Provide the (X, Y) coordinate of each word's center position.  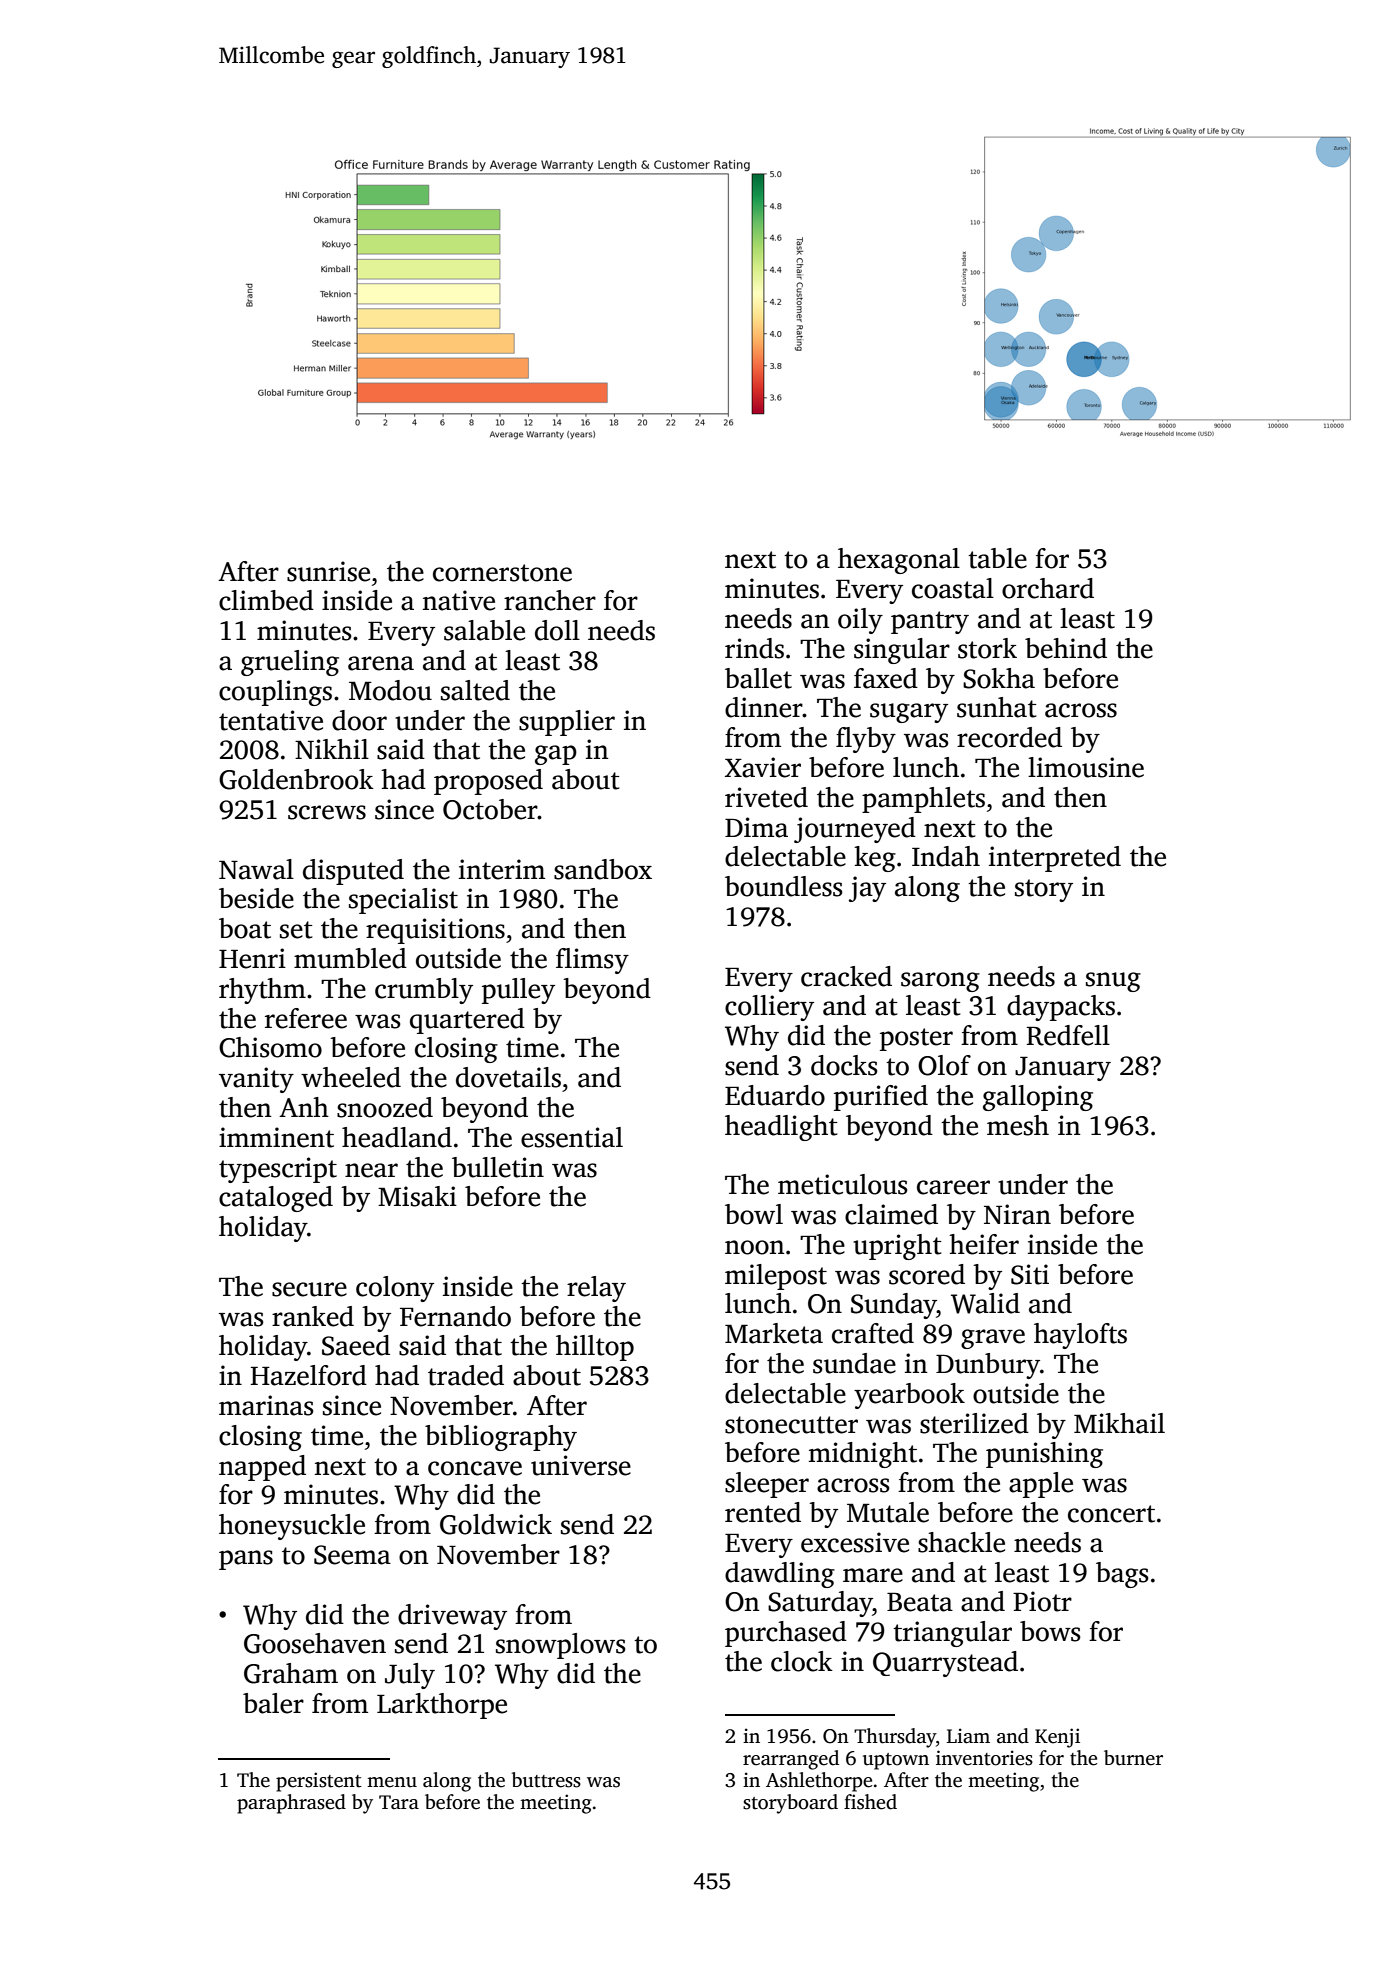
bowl (754, 1214)
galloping (1038, 1098)
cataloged (276, 1199)
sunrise (328, 571)
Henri (252, 958)
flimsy (592, 961)
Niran (1017, 1214)
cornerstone (502, 573)
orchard (1048, 588)
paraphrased (291, 1804)
